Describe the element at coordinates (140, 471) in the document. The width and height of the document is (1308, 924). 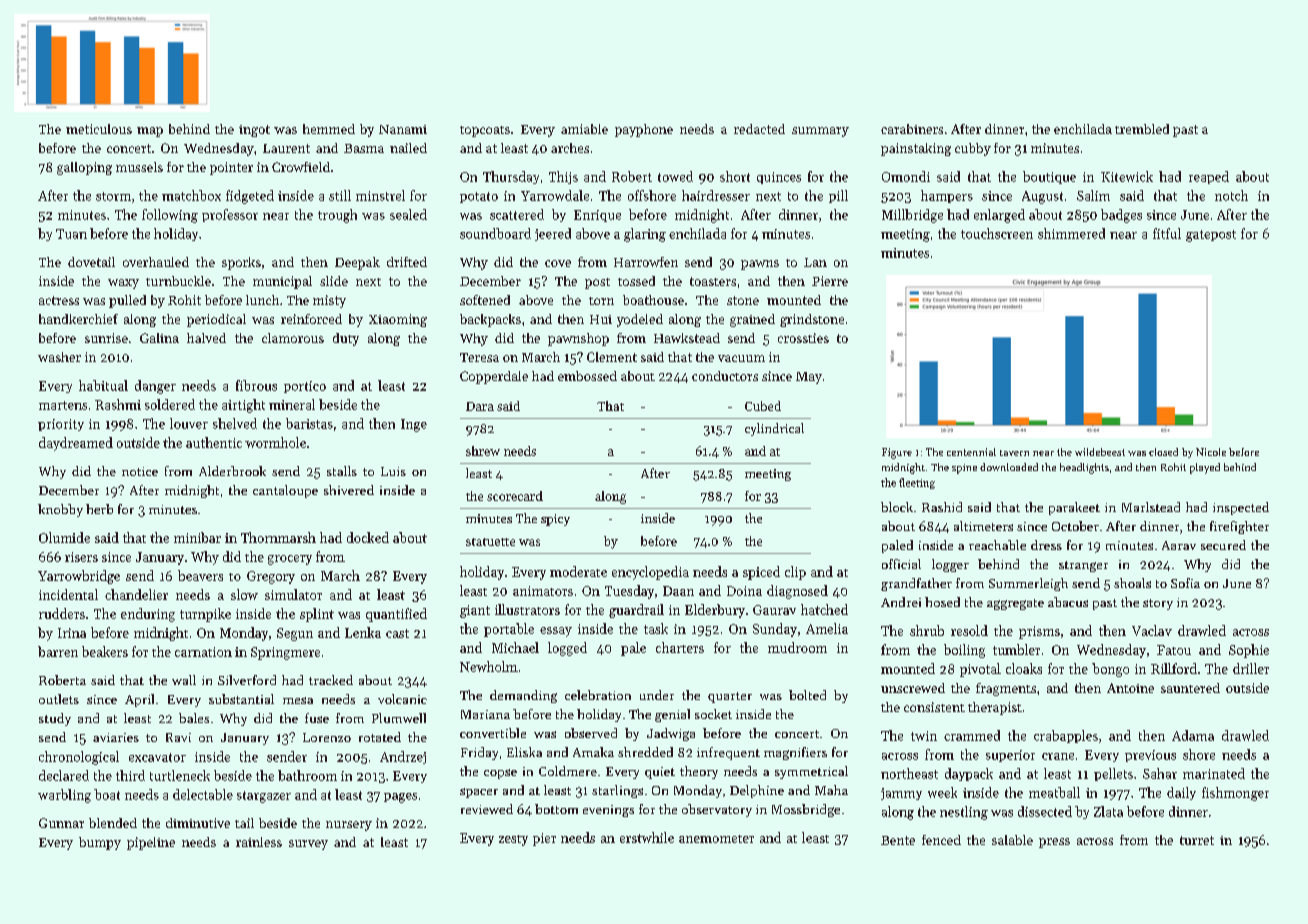
I see `notice` at that location.
